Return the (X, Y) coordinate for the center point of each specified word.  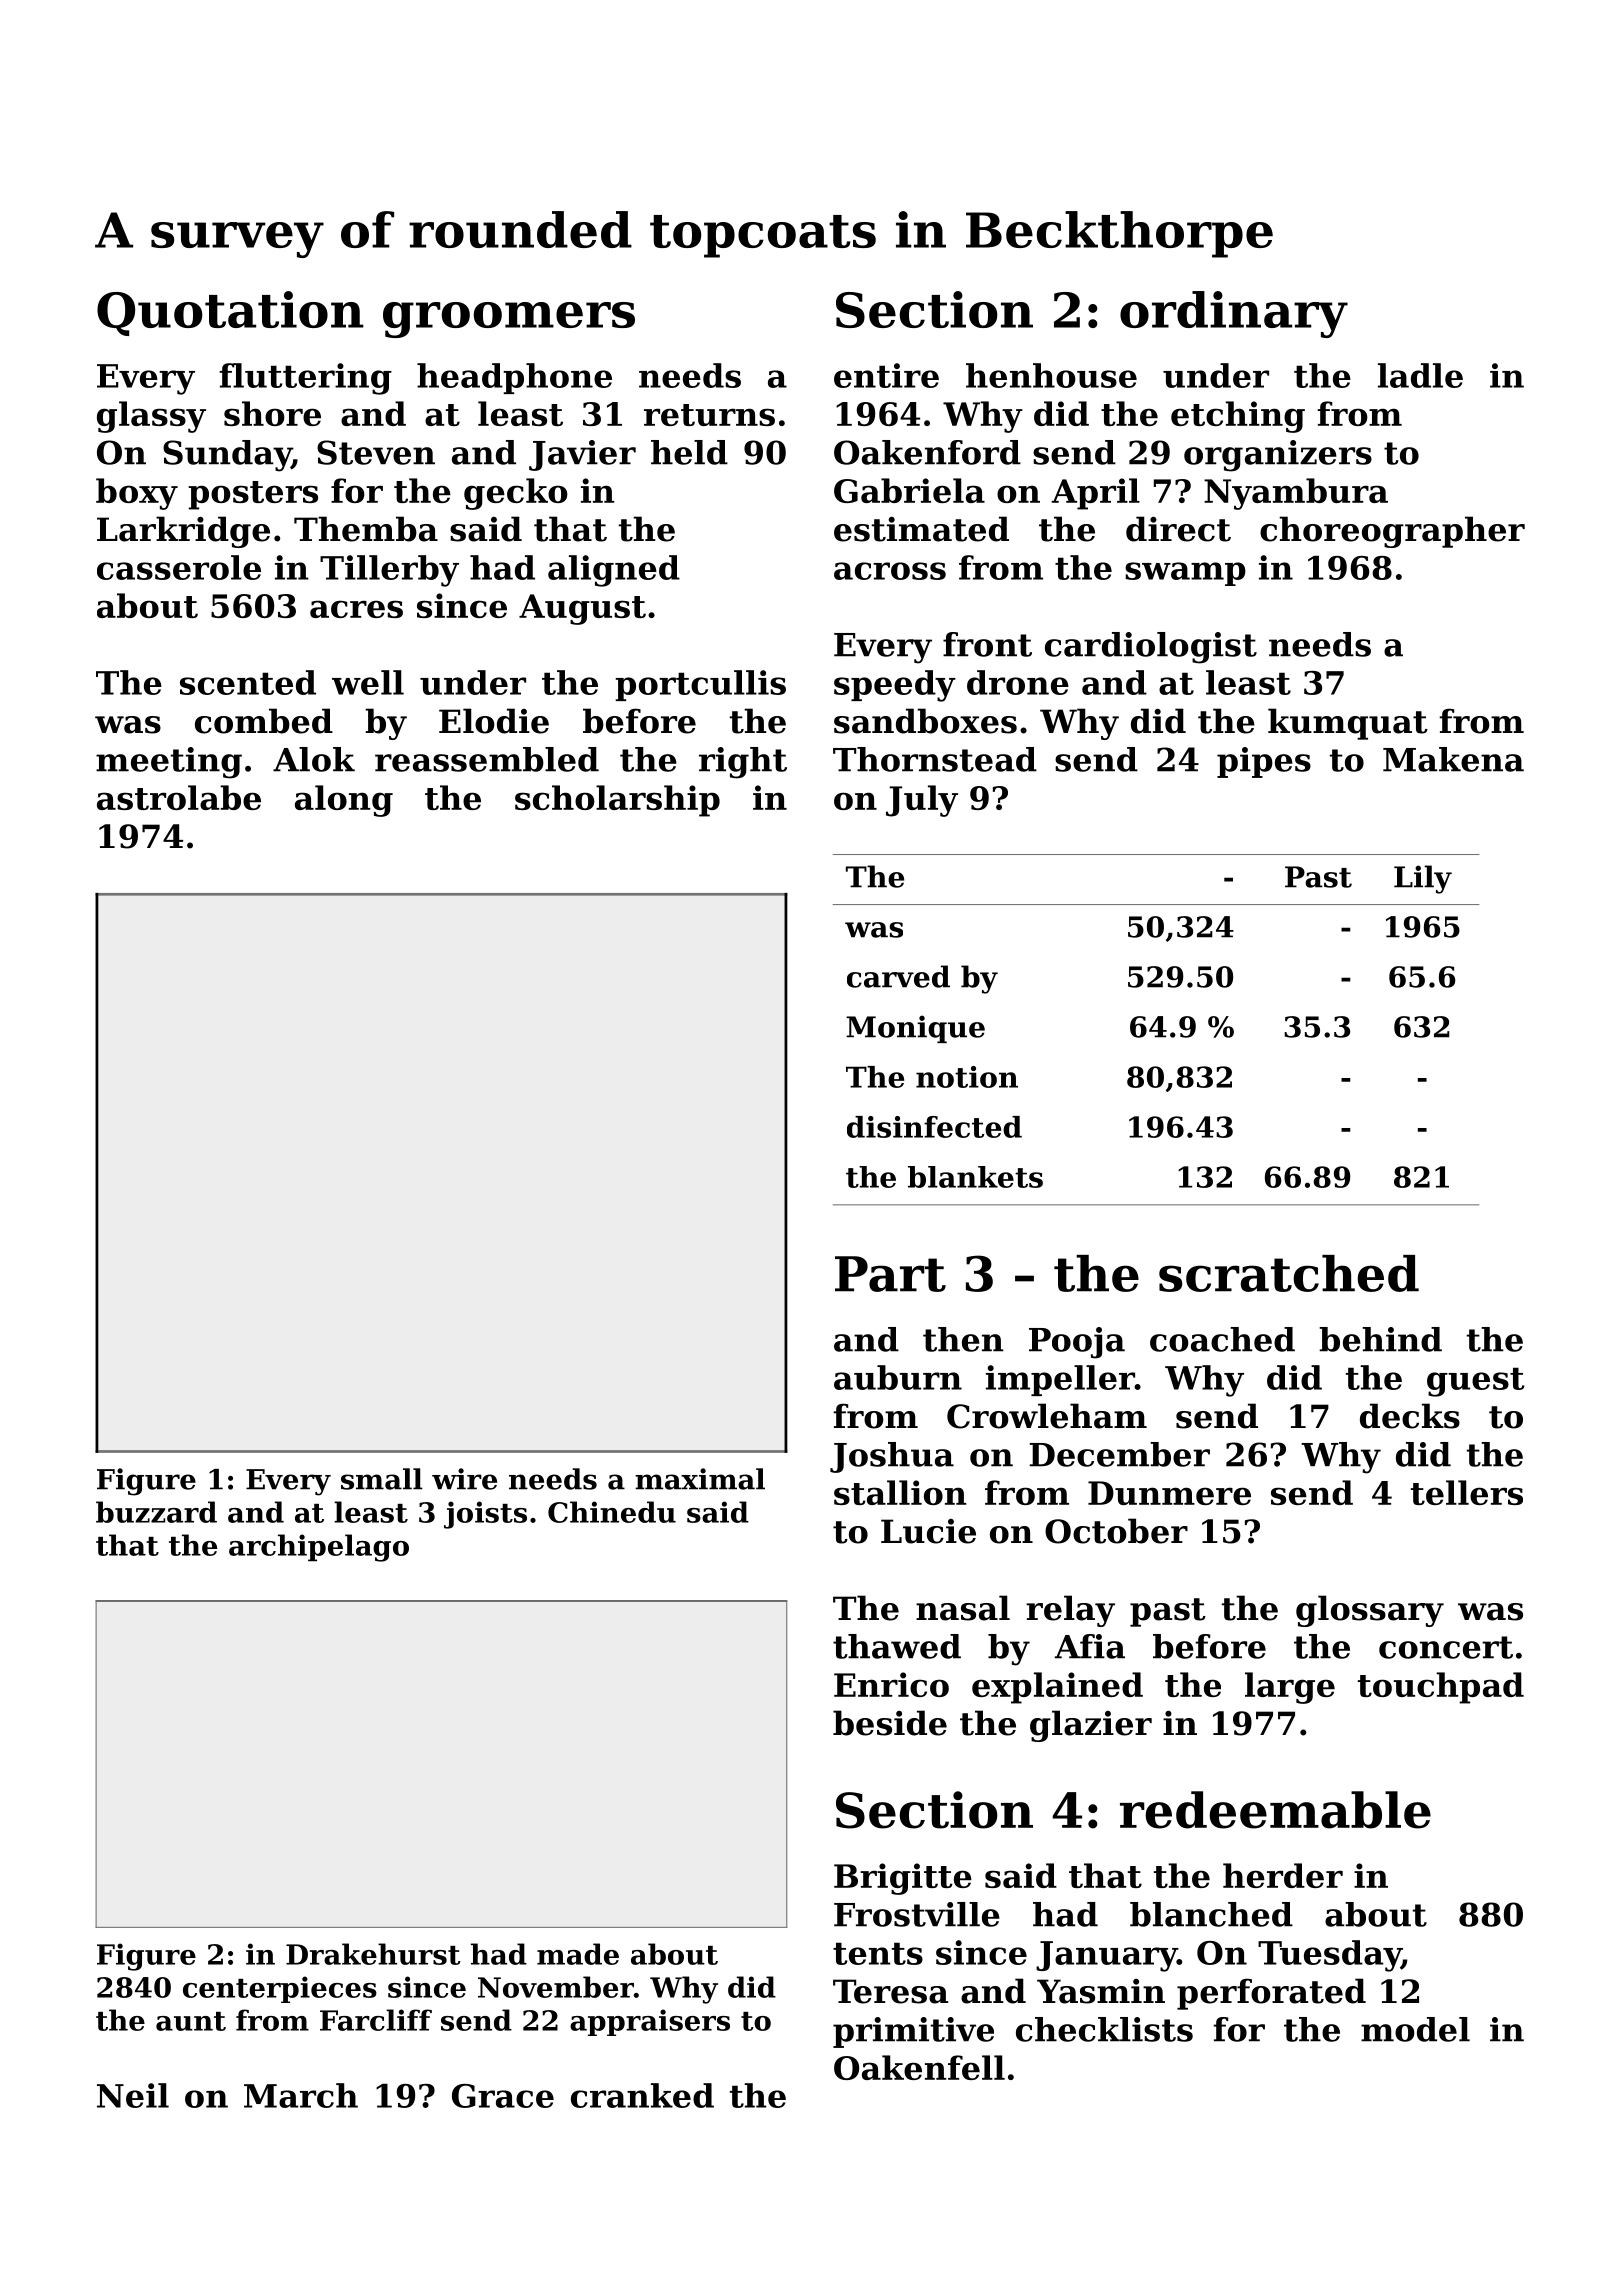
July (922, 801)
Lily (1423, 879)
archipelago (319, 1548)
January (1106, 1956)
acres (356, 609)
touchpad (1441, 1688)
